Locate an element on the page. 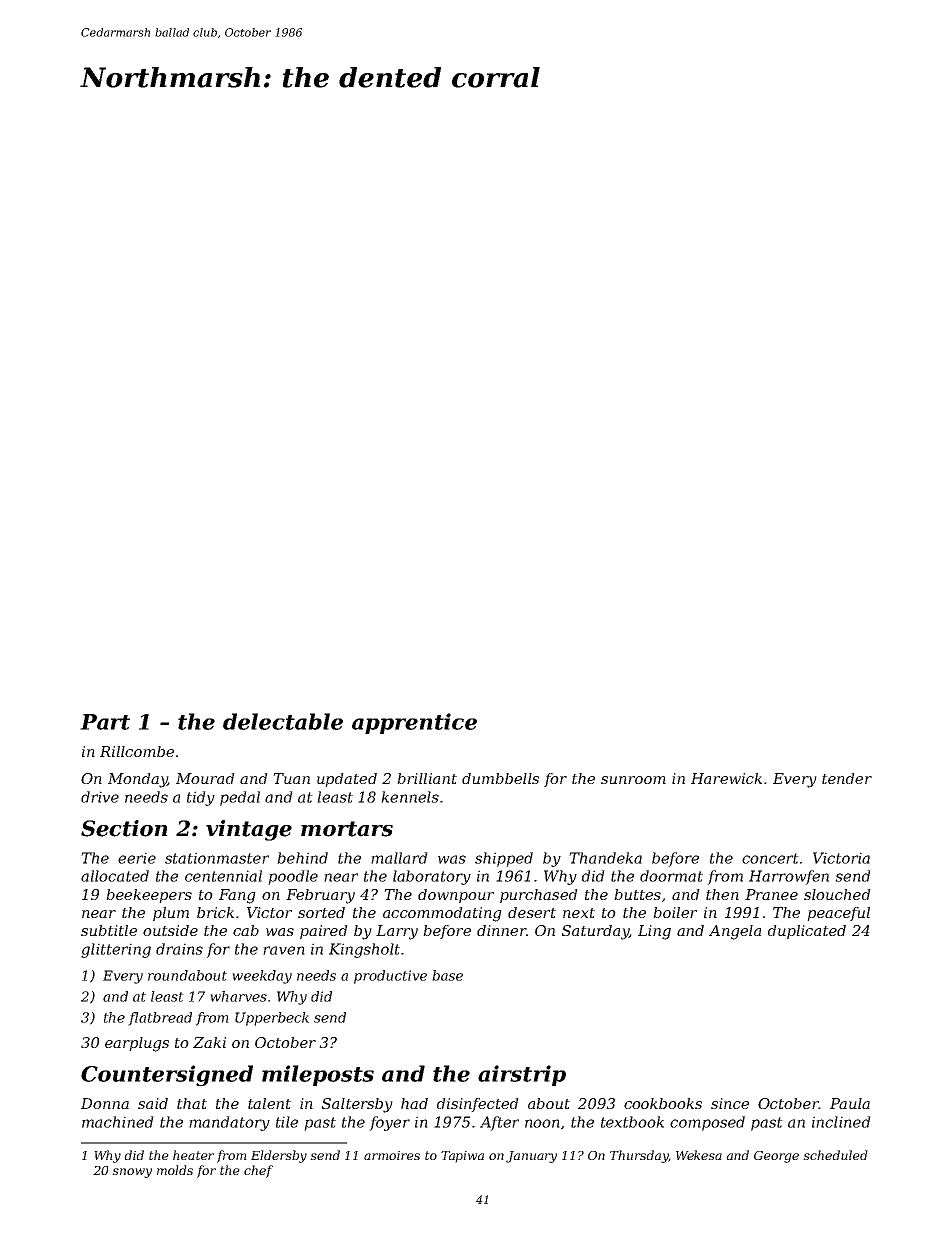  base is located at coordinates (447, 975).
